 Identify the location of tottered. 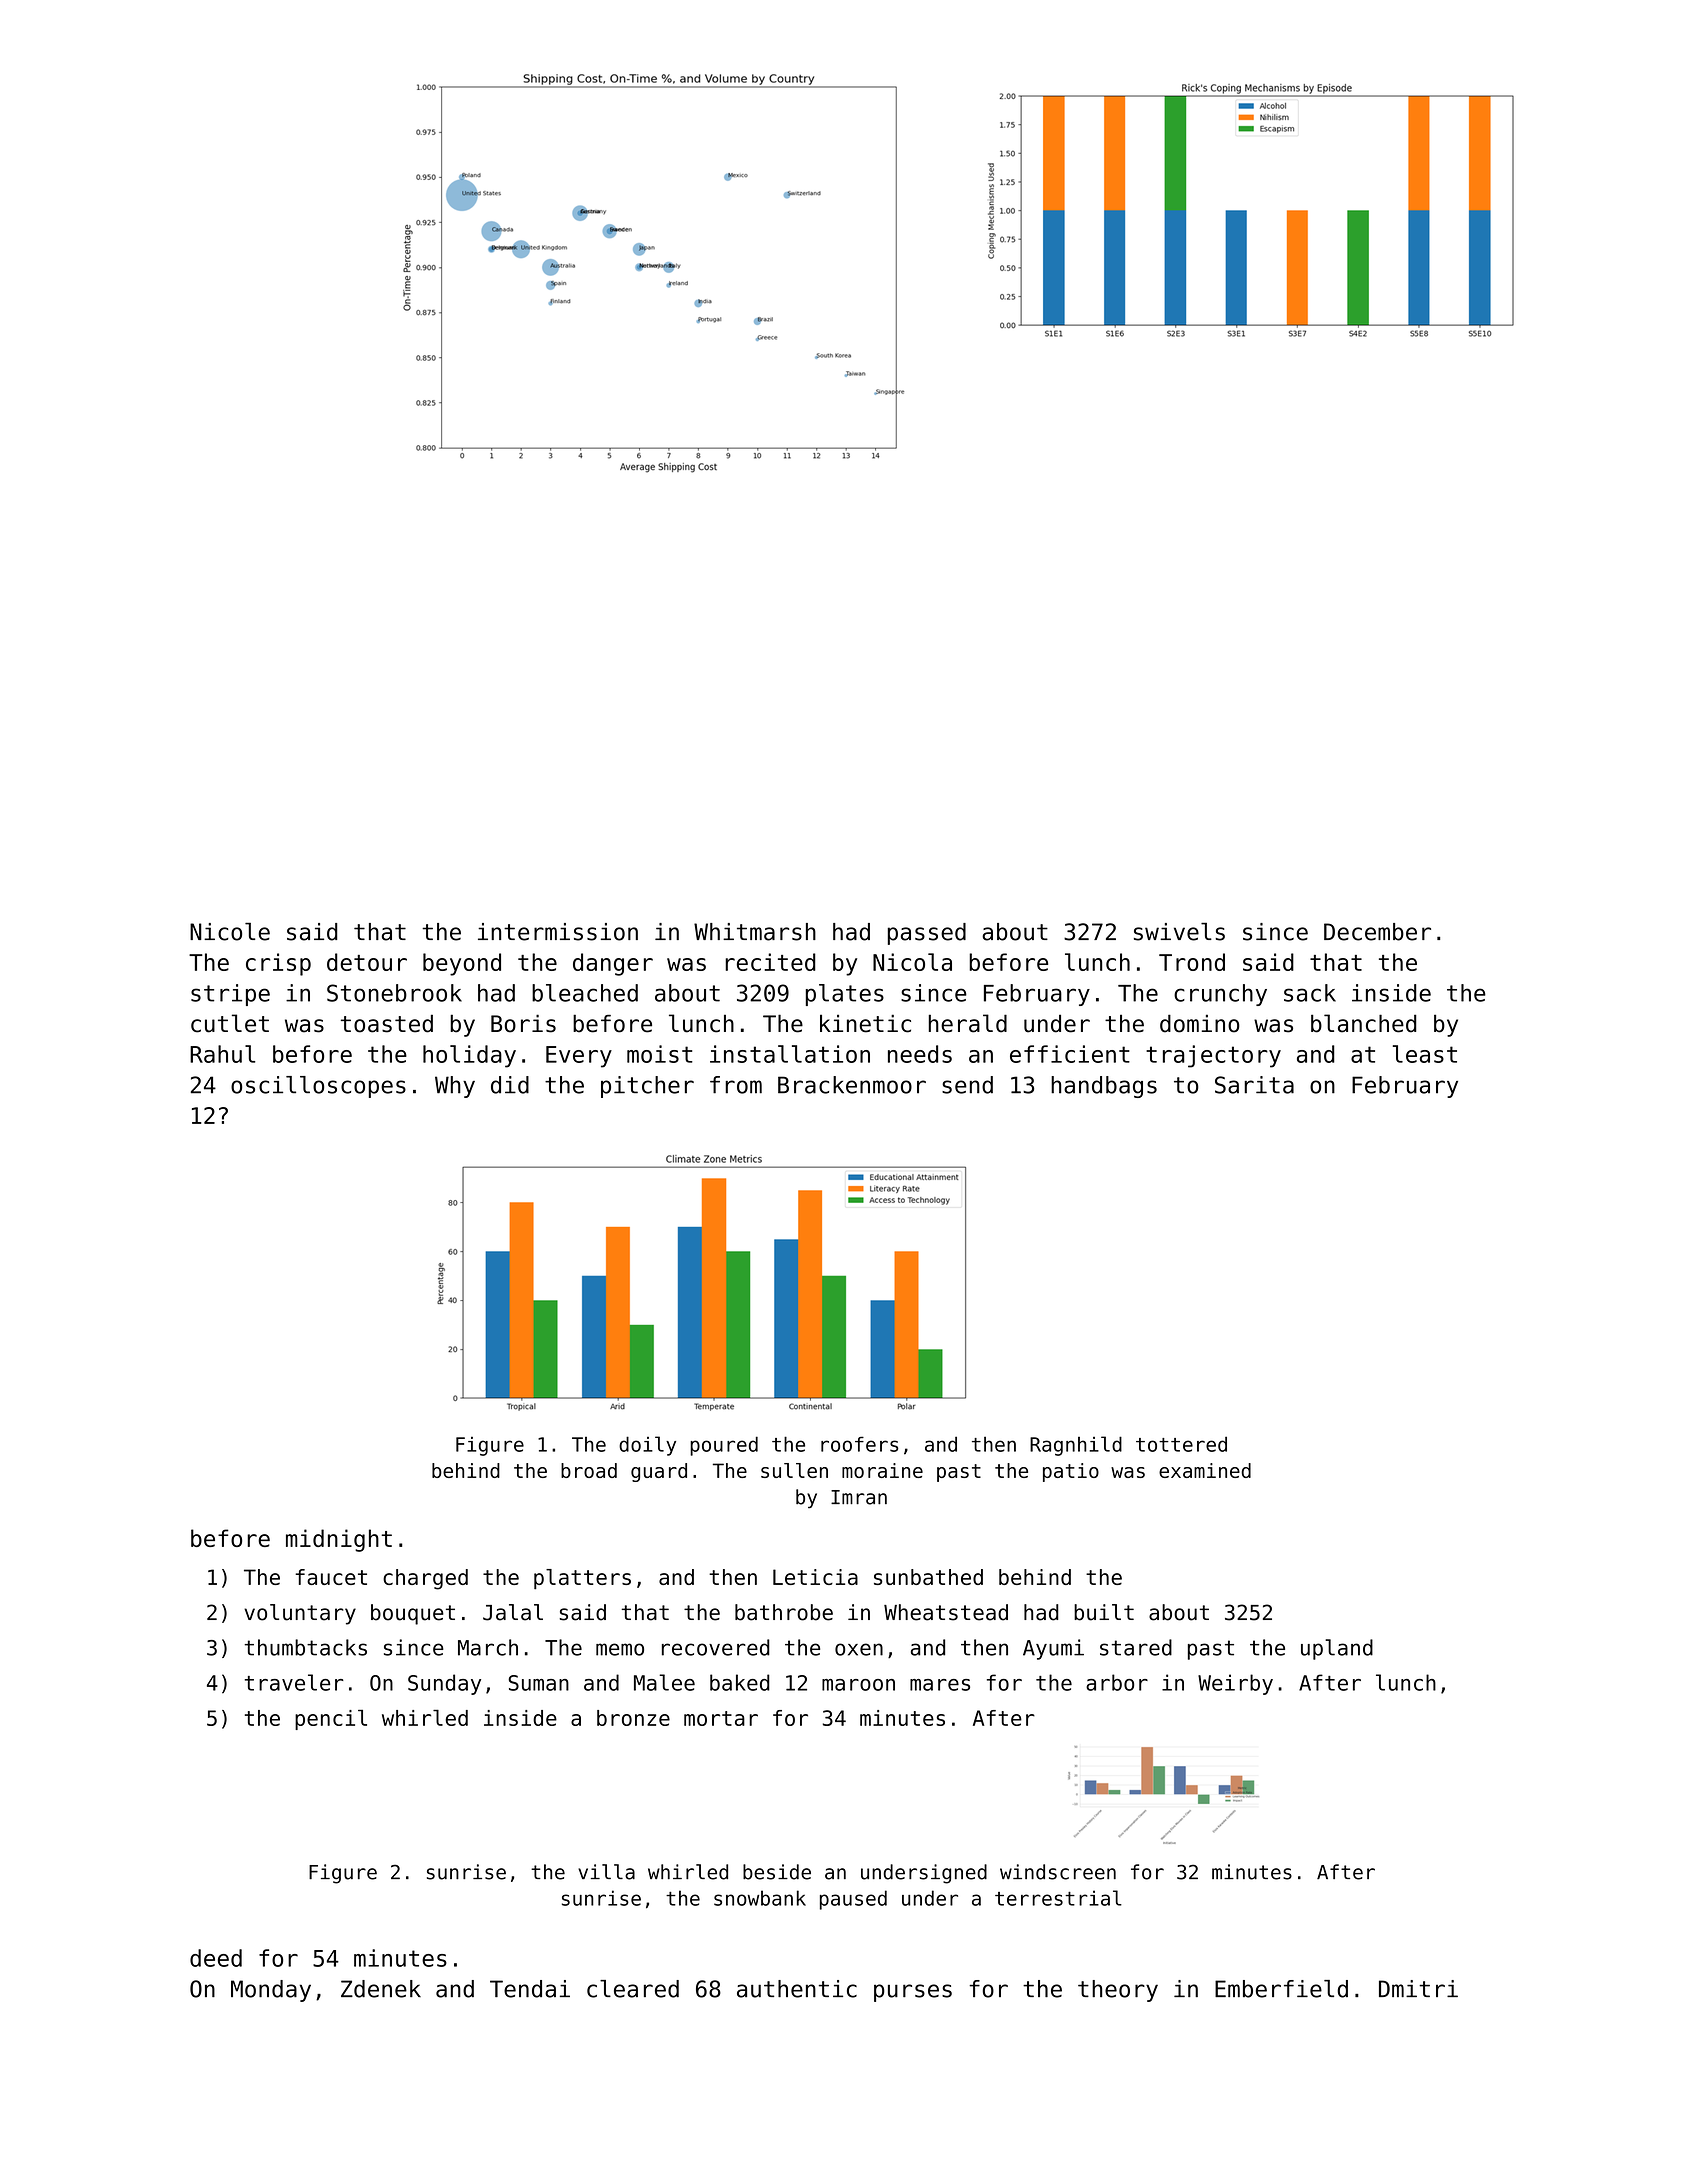
(1181, 1444).
